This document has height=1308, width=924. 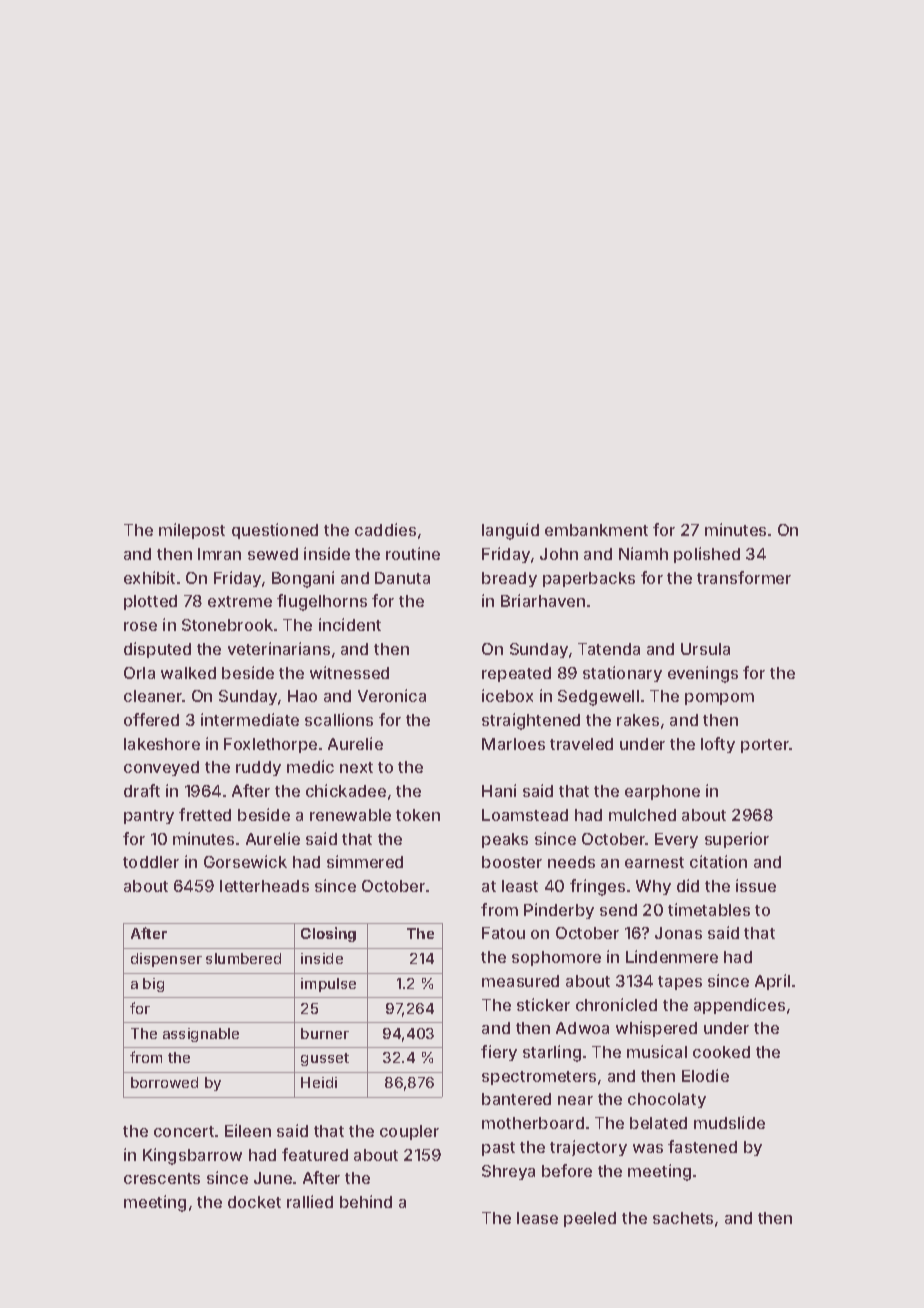 What do you see at coordinates (596, 530) in the document?
I see `embankment` at bounding box center [596, 530].
